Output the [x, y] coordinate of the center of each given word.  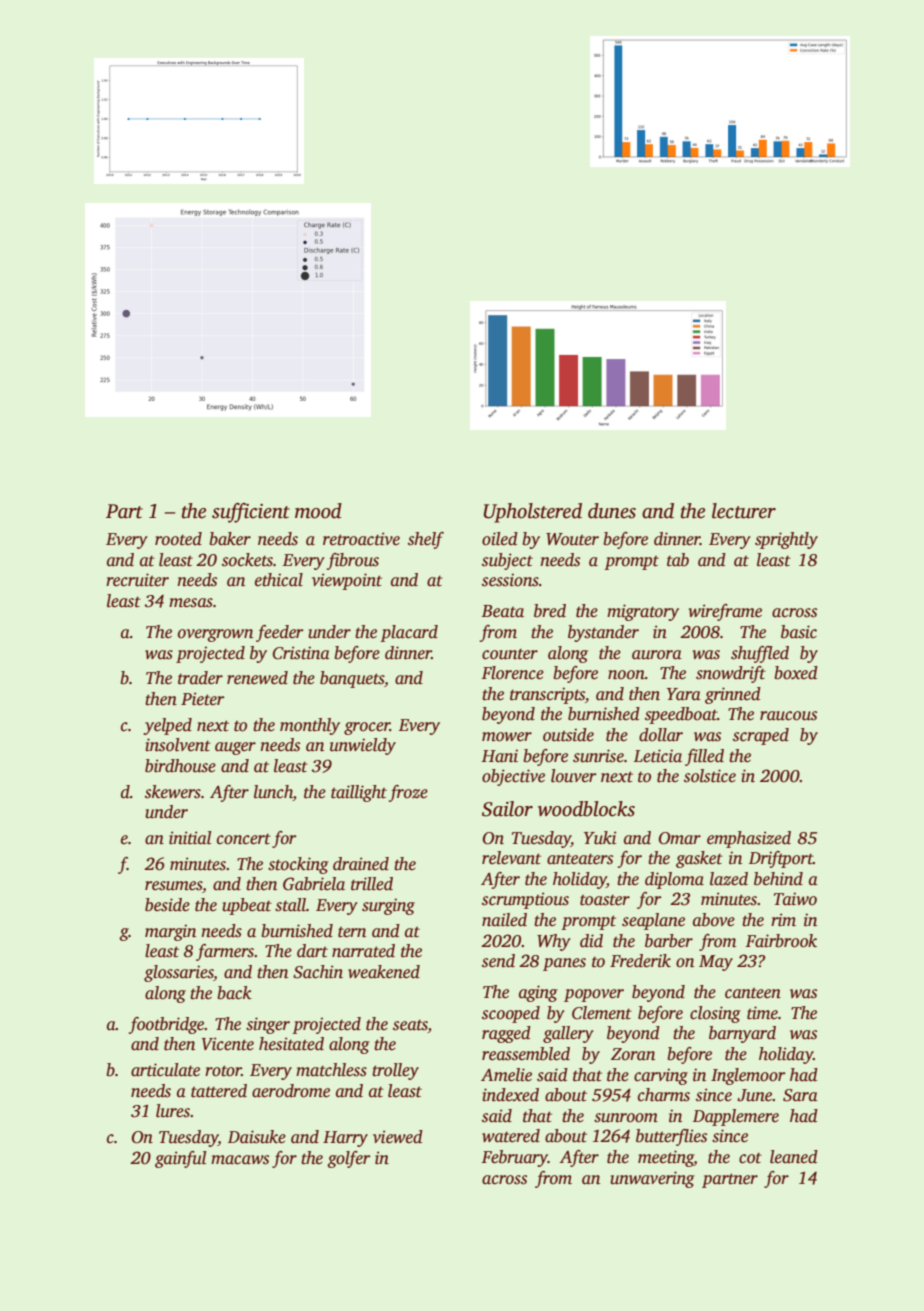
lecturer [744, 511]
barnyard [742, 1034]
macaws [240, 1160]
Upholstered [533, 513]
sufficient [251, 513]
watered [511, 1136]
